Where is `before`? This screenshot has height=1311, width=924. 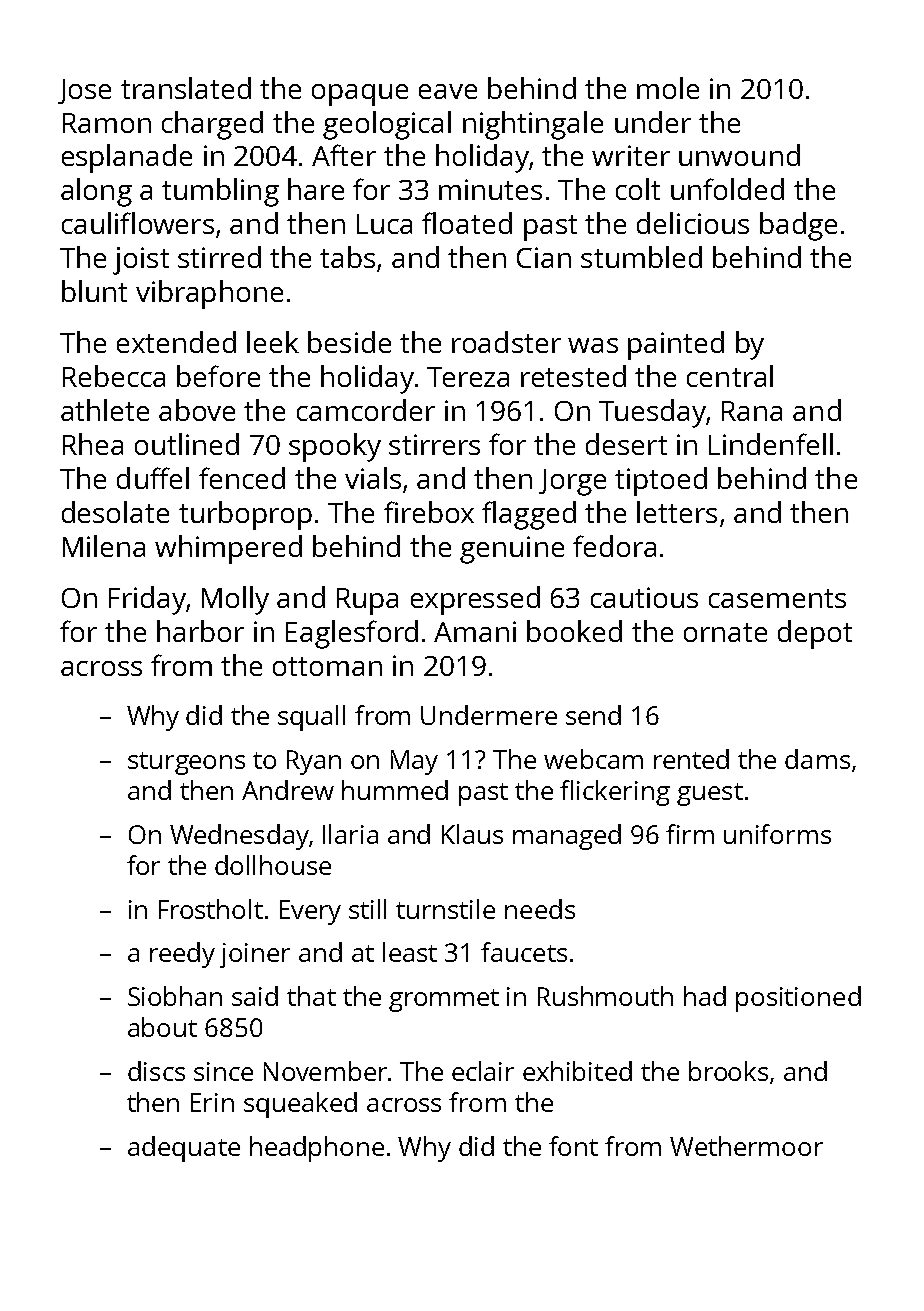
before is located at coordinates (218, 376).
